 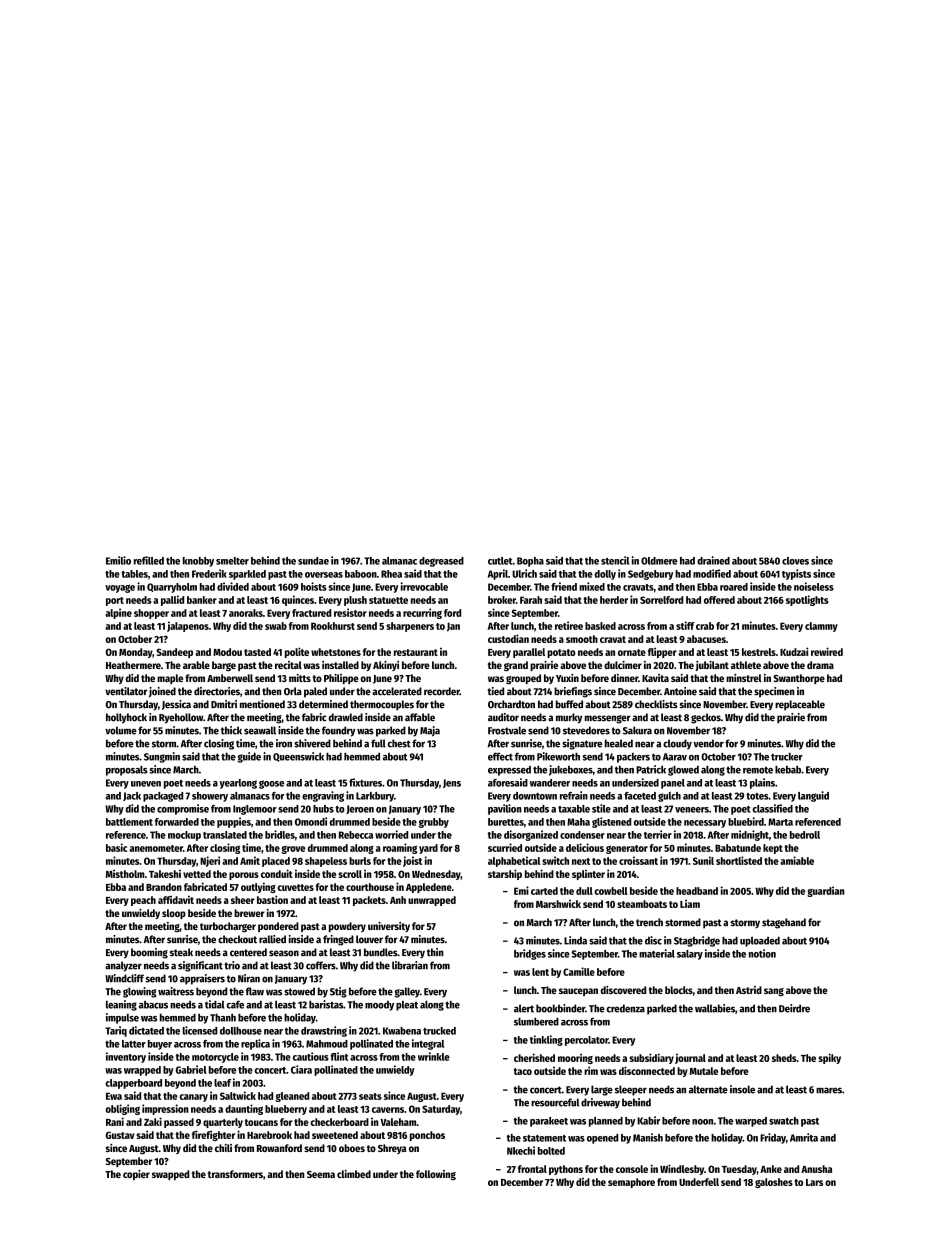 I want to click on Seema, so click(x=321, y=1174).
